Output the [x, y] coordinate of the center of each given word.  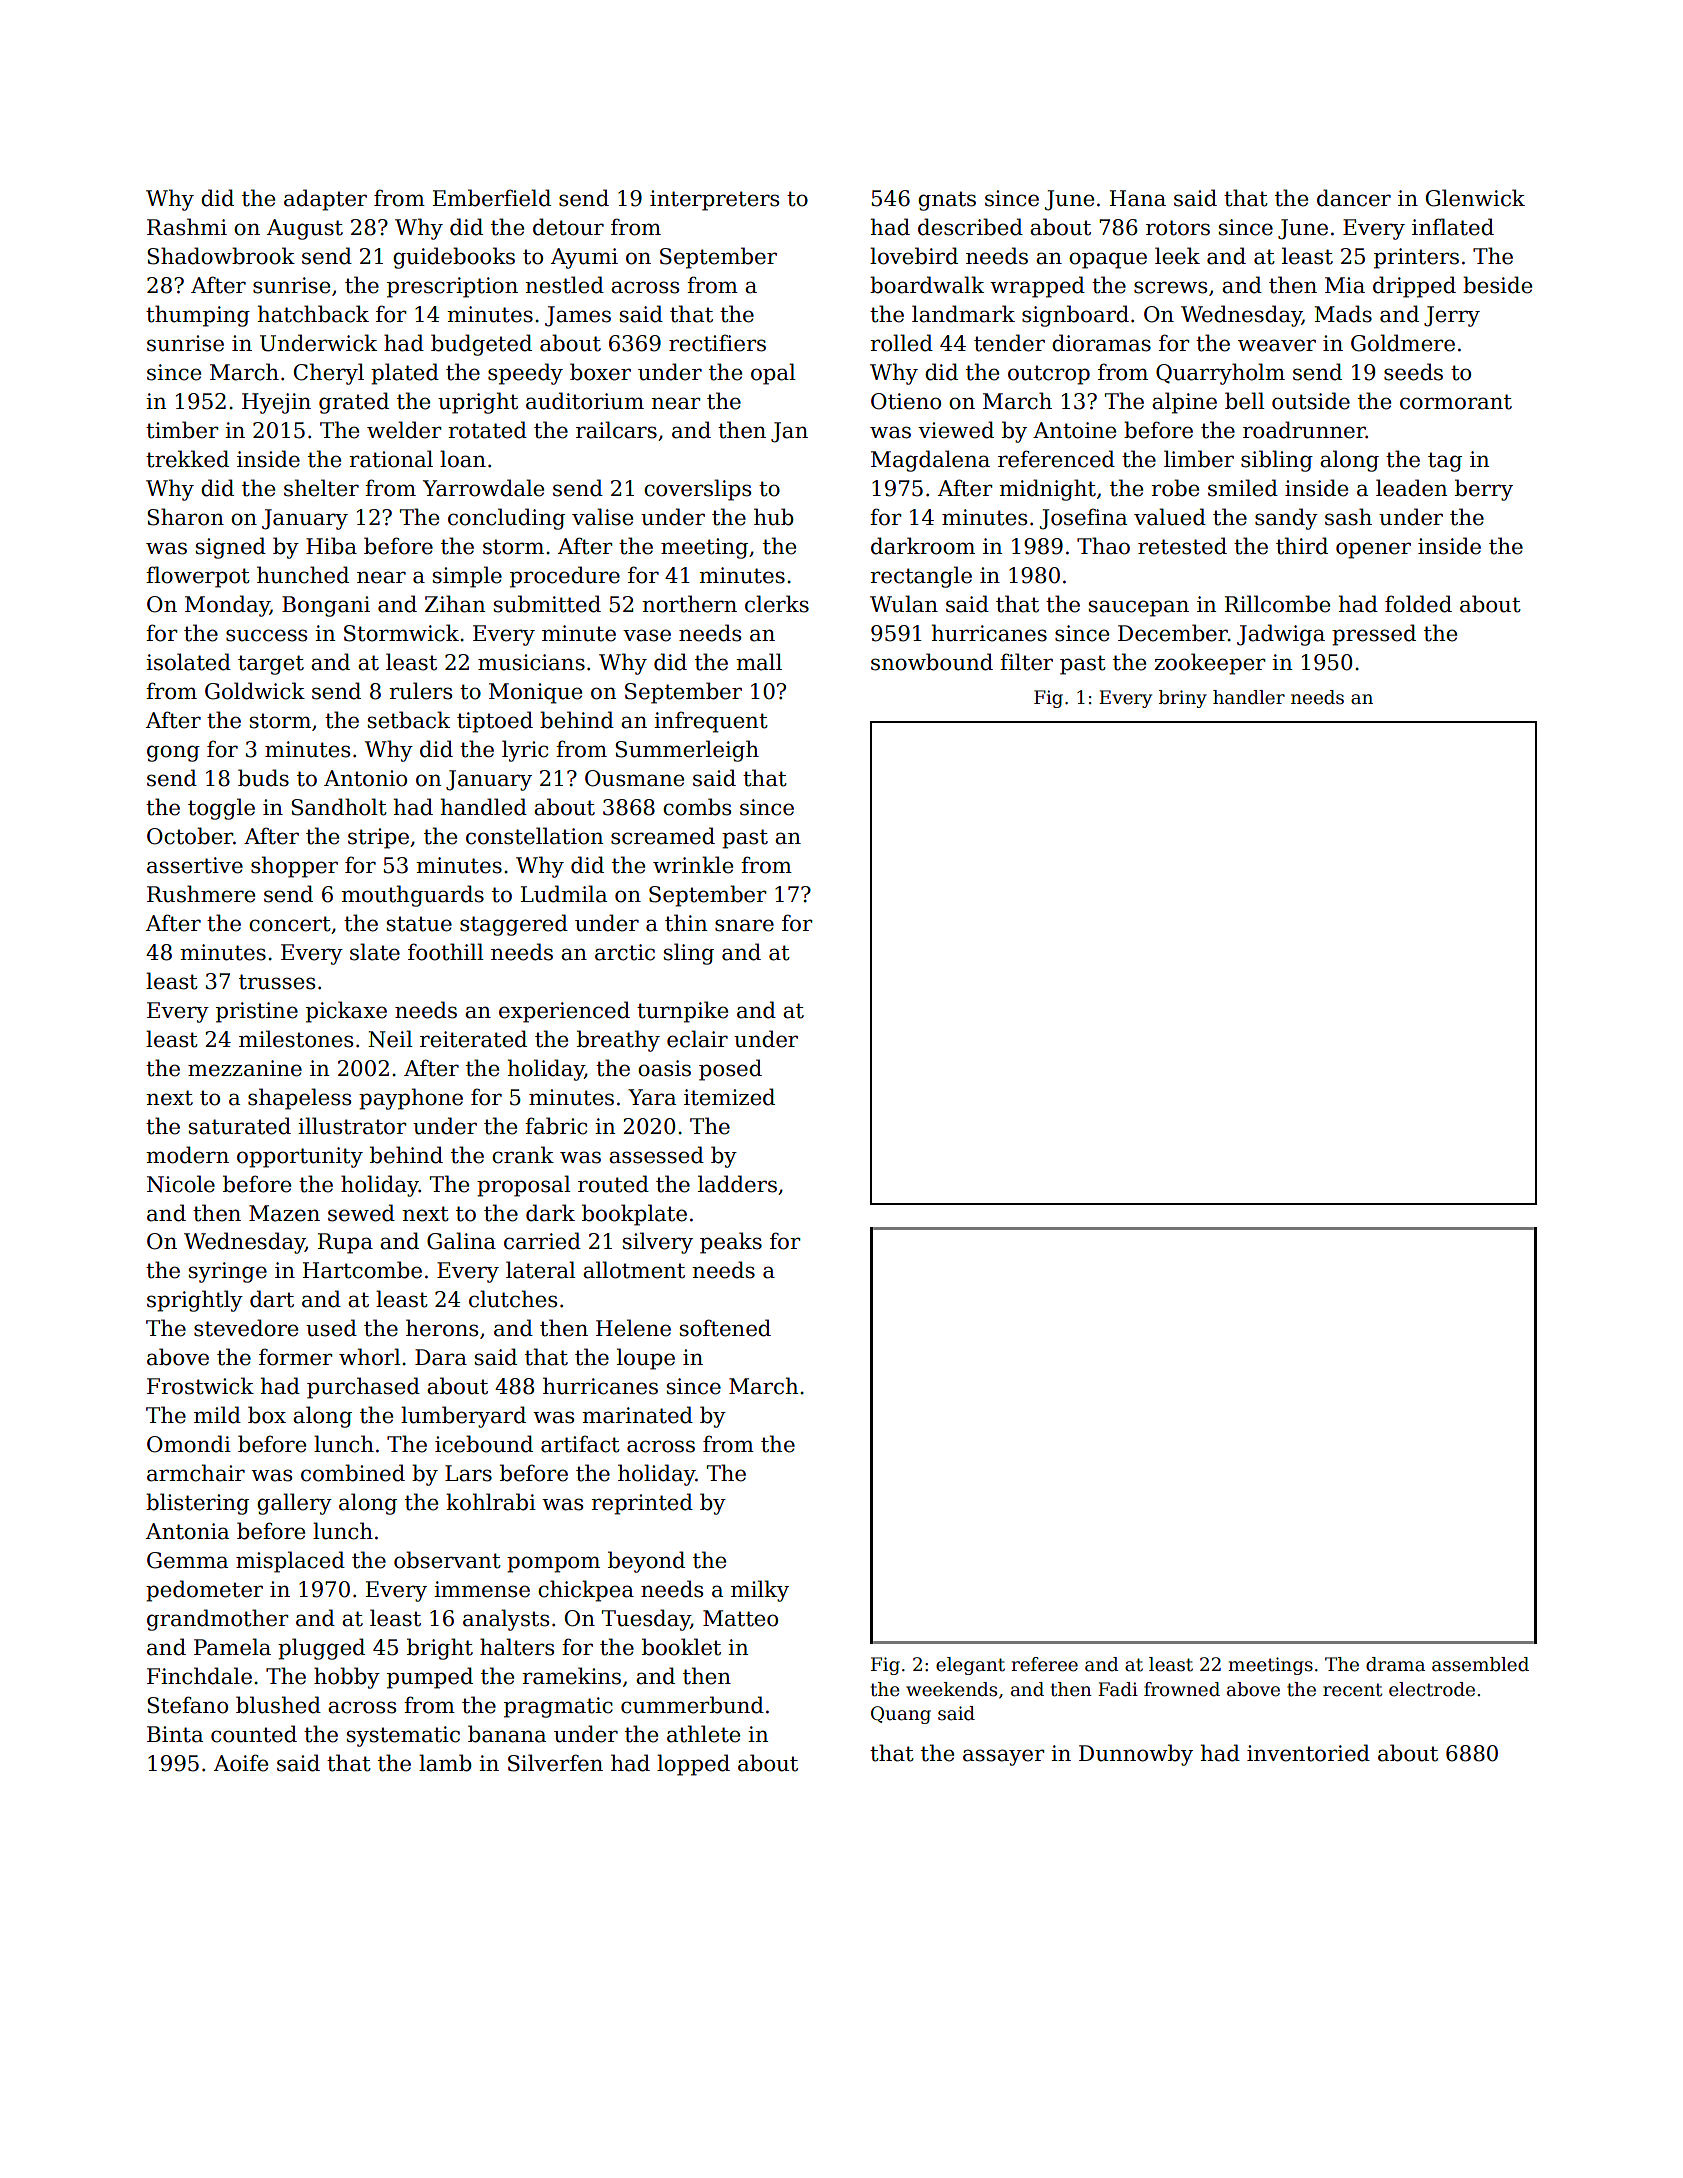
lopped [693, 1765]
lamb [445, 1763]
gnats [947, 201]
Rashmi [187, 227]
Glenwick [1475, 198]
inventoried [1308, 1753]
